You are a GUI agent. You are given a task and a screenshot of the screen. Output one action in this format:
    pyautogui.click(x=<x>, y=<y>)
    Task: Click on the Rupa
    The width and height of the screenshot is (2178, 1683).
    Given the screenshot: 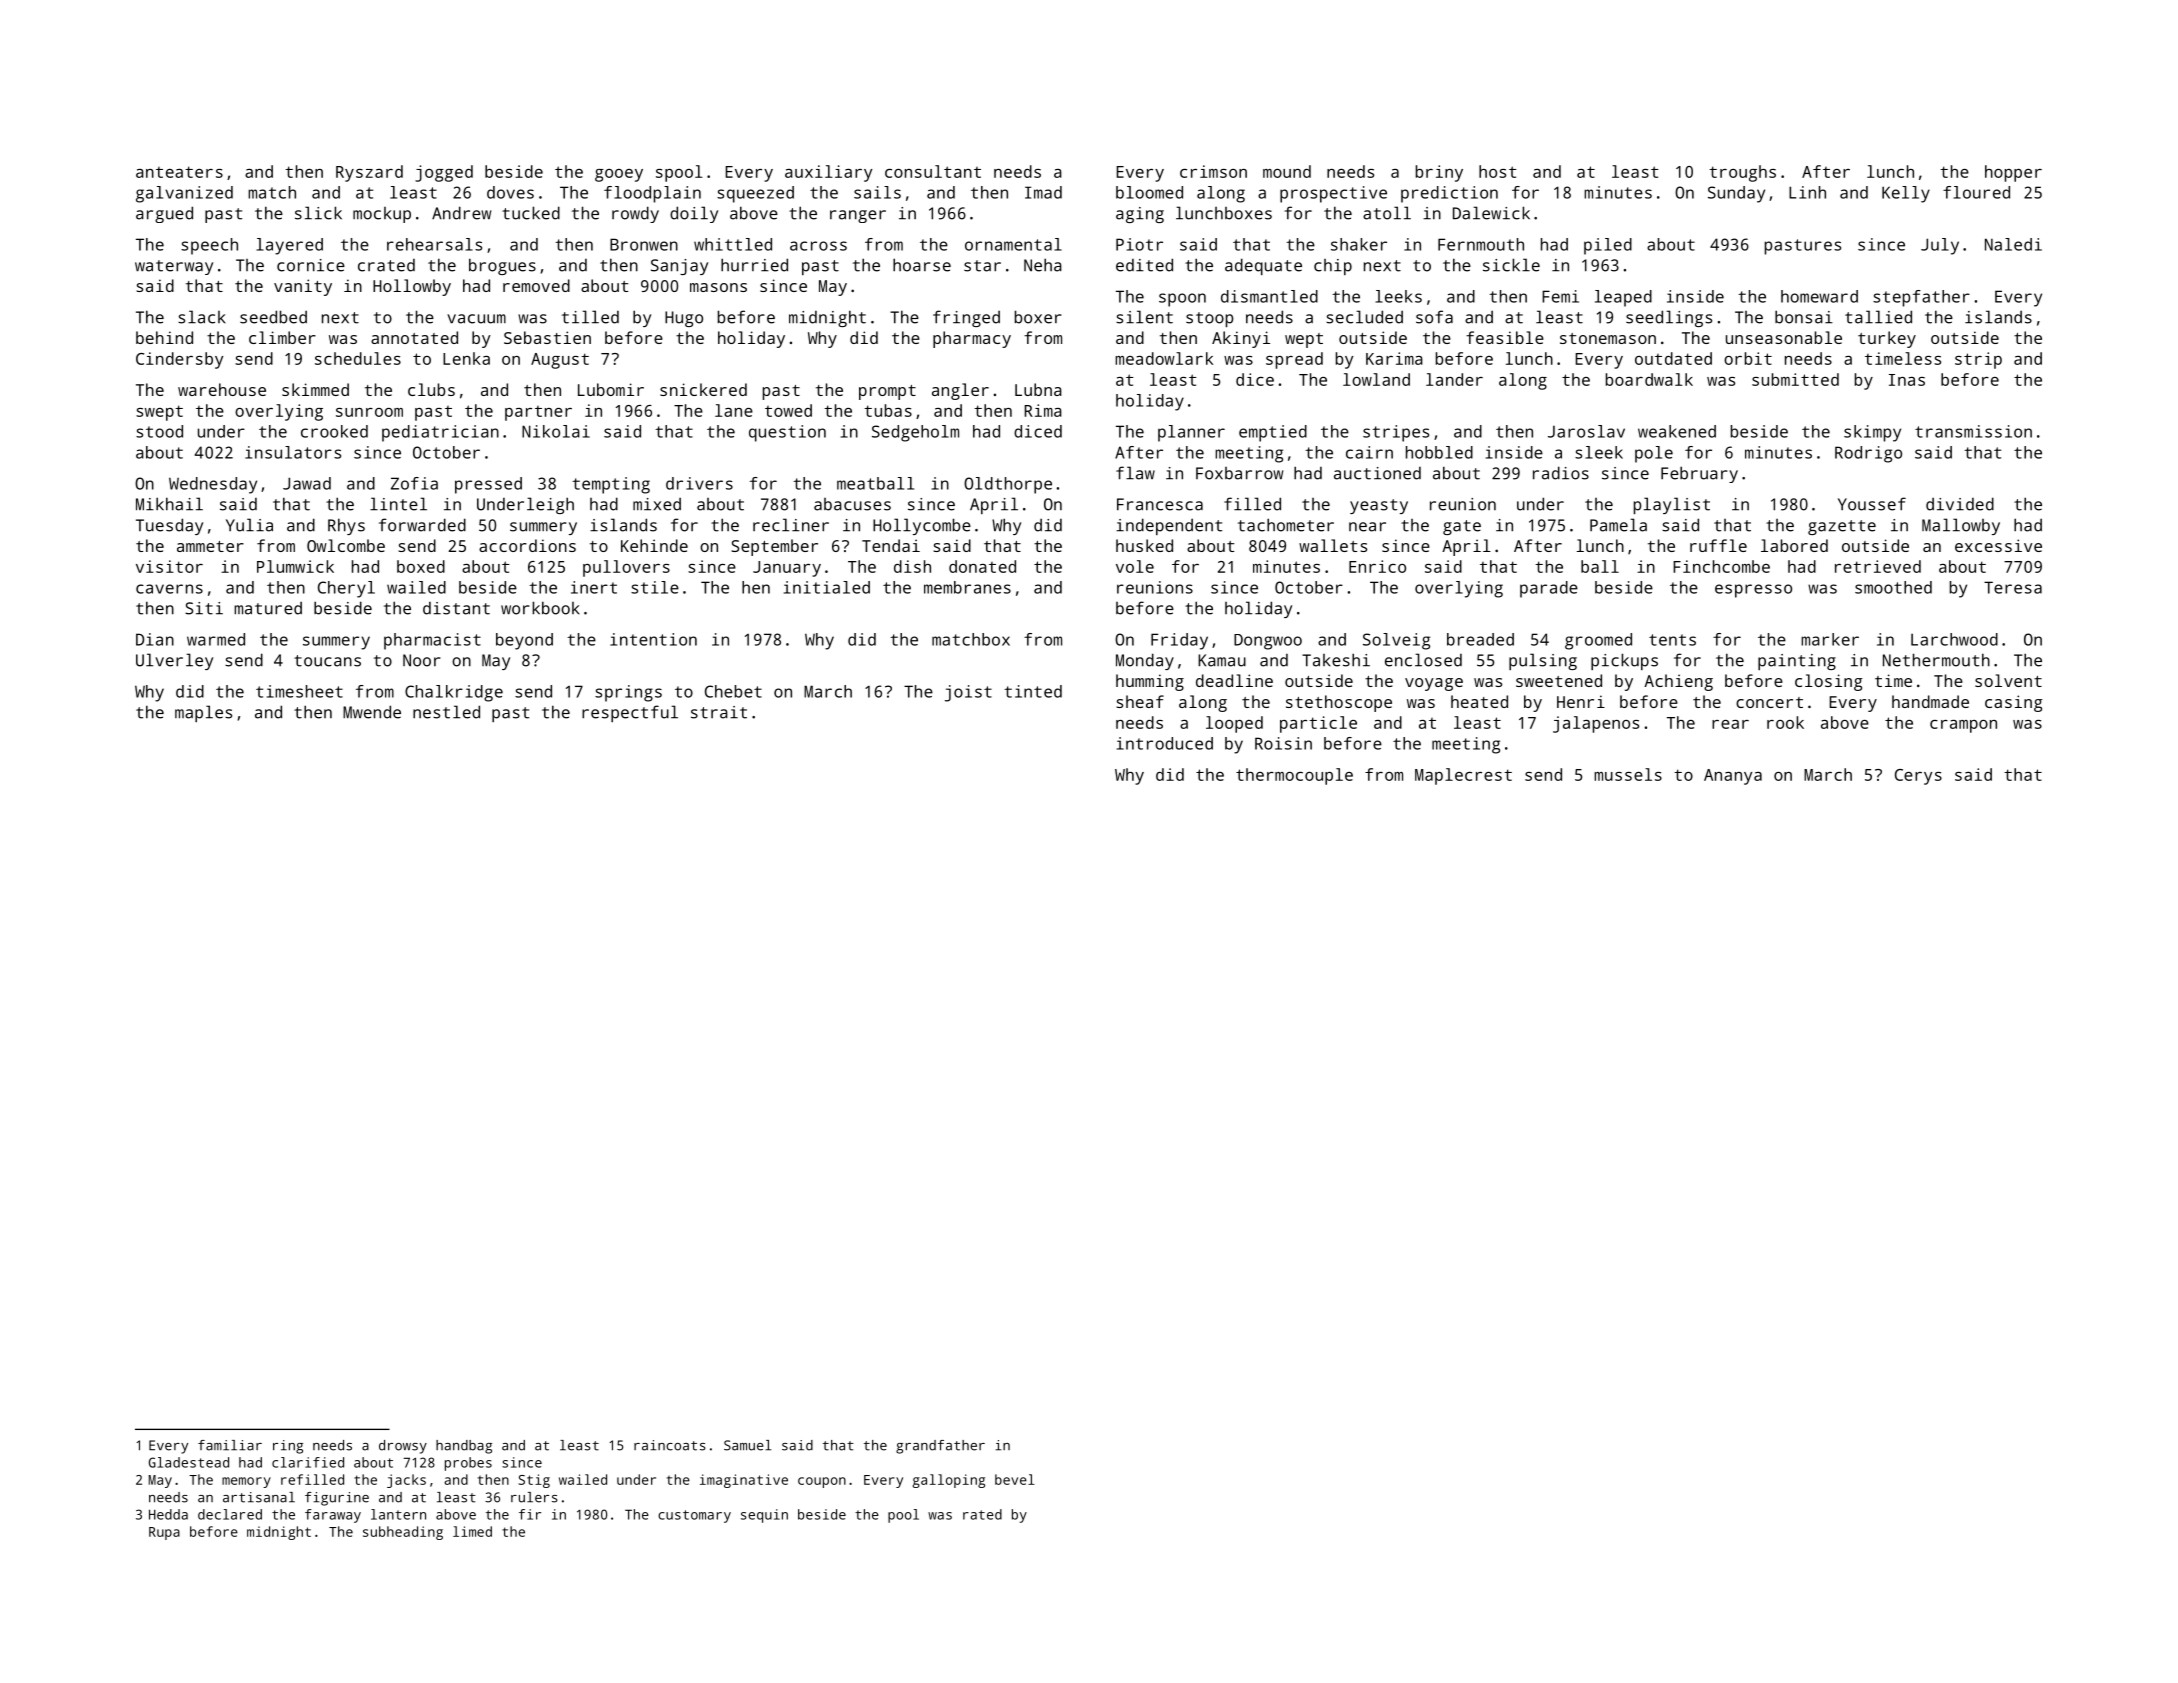 What is the action you would take?
    pyautogui.click(x=164, y=1533)
